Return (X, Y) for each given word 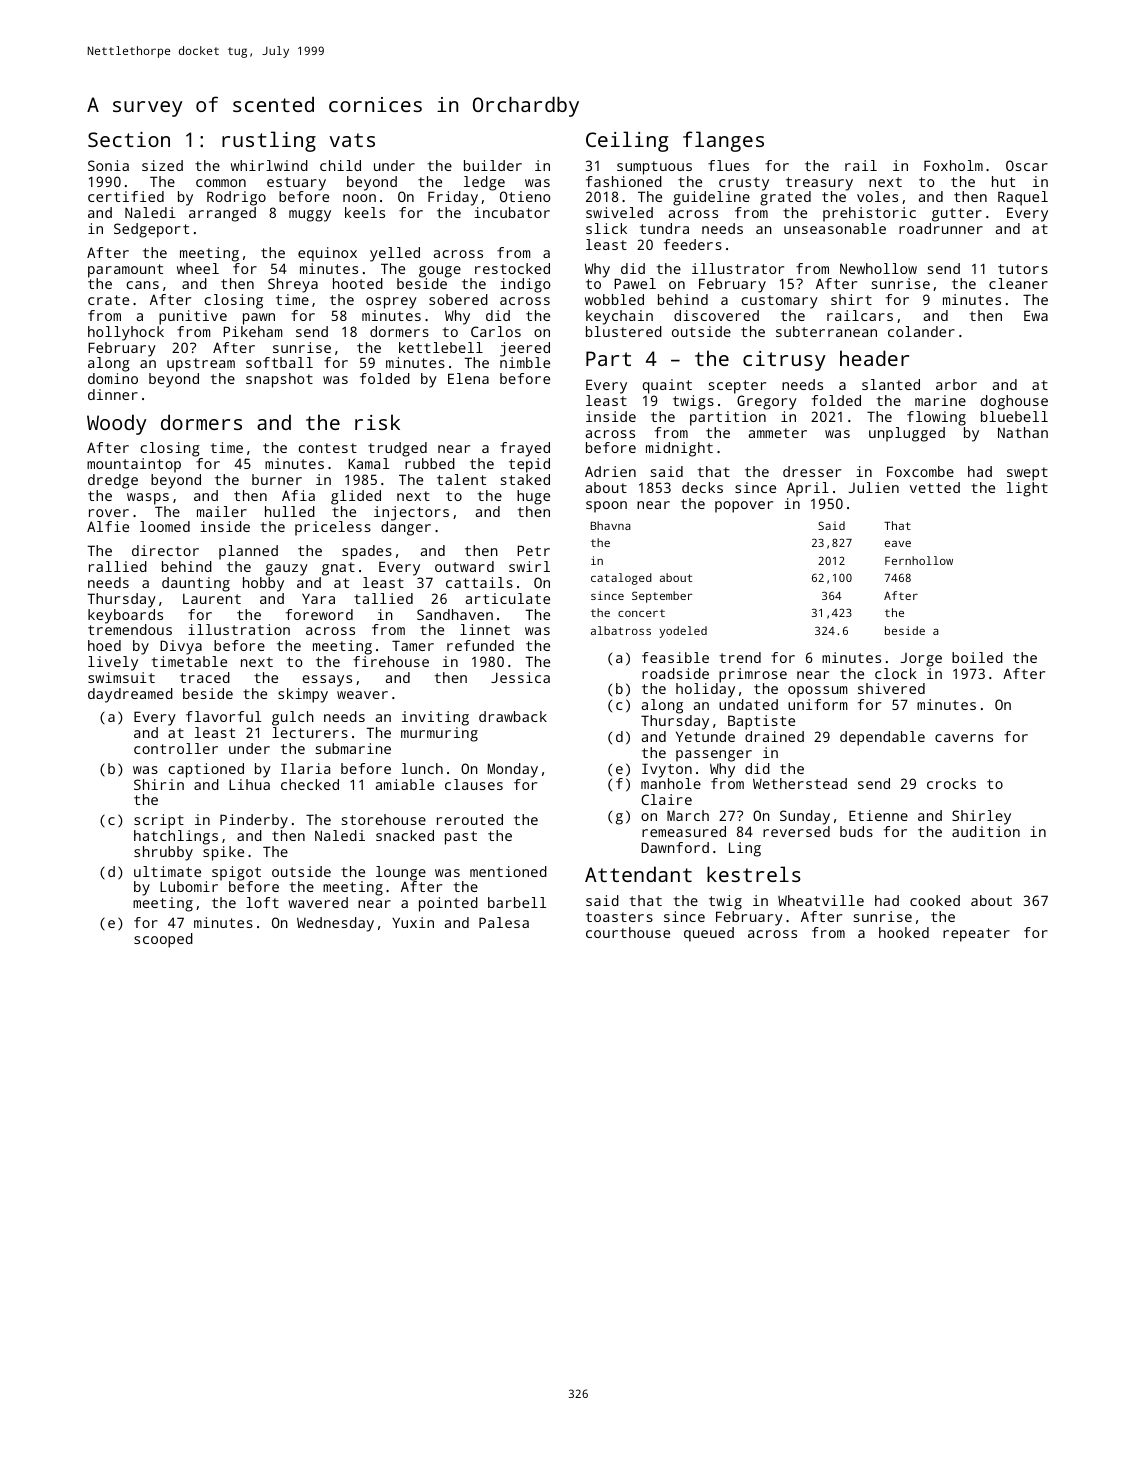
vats (352, 140)
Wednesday (335, 924)
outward (464, 566)
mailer (222, 511)
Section (129, 139)
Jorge (921, 660)
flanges (723, 141)
